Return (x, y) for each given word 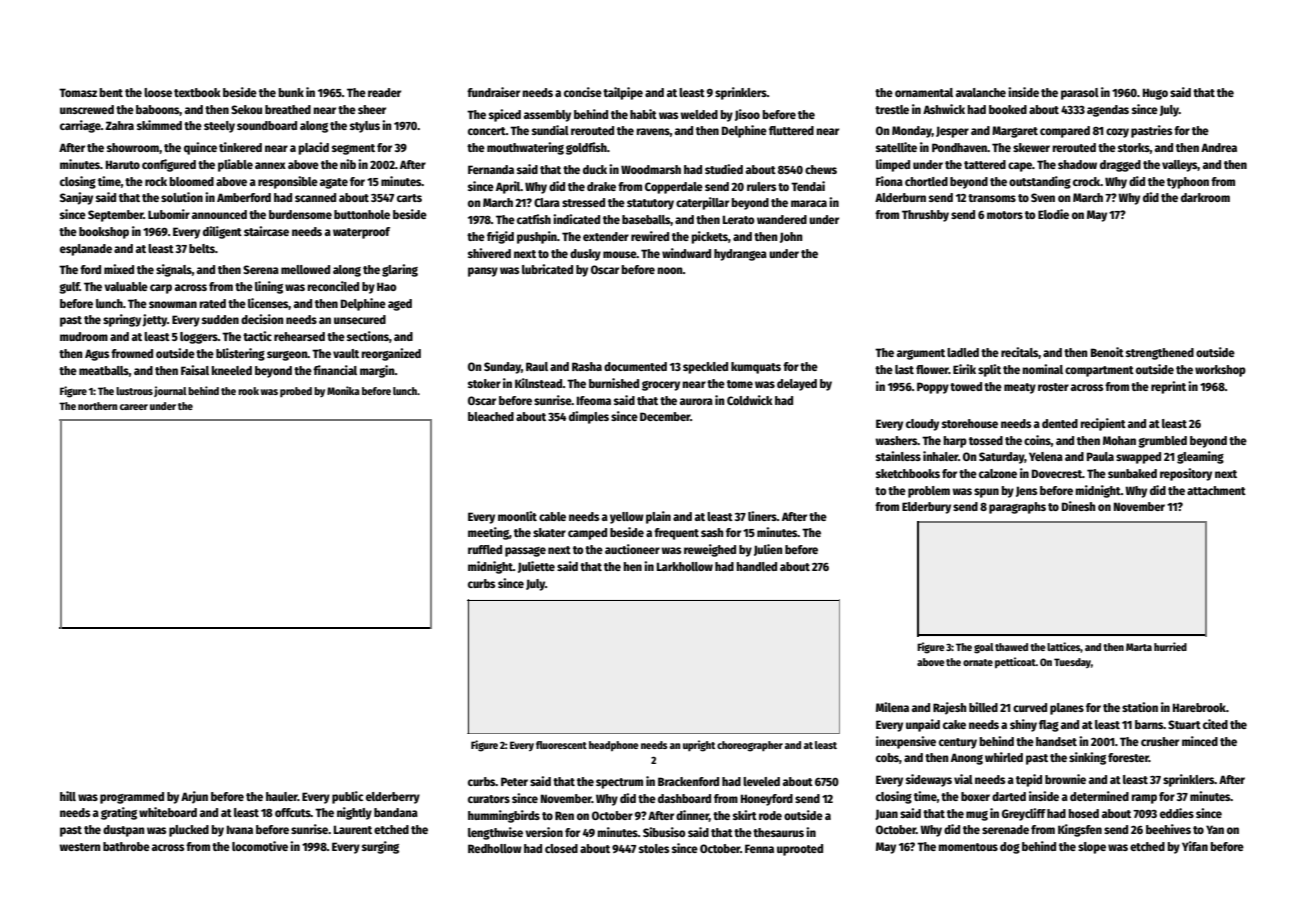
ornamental (924, 92)
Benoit (1107, 352)
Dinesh (1078, 506)
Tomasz (78, 92)
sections (368, 336)
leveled (761, 781)
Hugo (1155, 94)
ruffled (485, 549)
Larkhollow (685, 566)
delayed (797, 385)
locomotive (260, 846)
